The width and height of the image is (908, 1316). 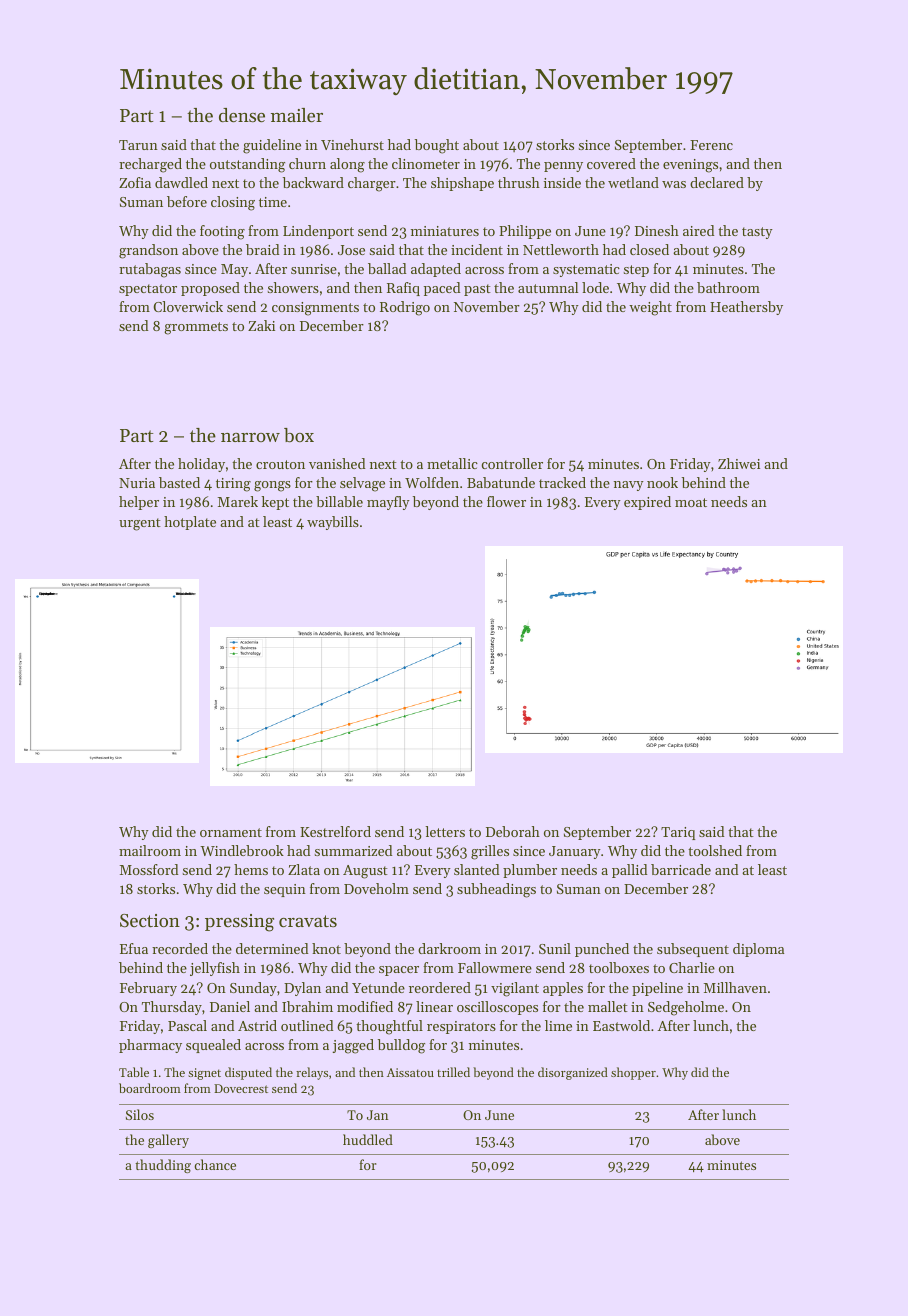 What do you see at coordinates (242, 115) in the image?
I see `dense` at bounding box center [242, 115].
